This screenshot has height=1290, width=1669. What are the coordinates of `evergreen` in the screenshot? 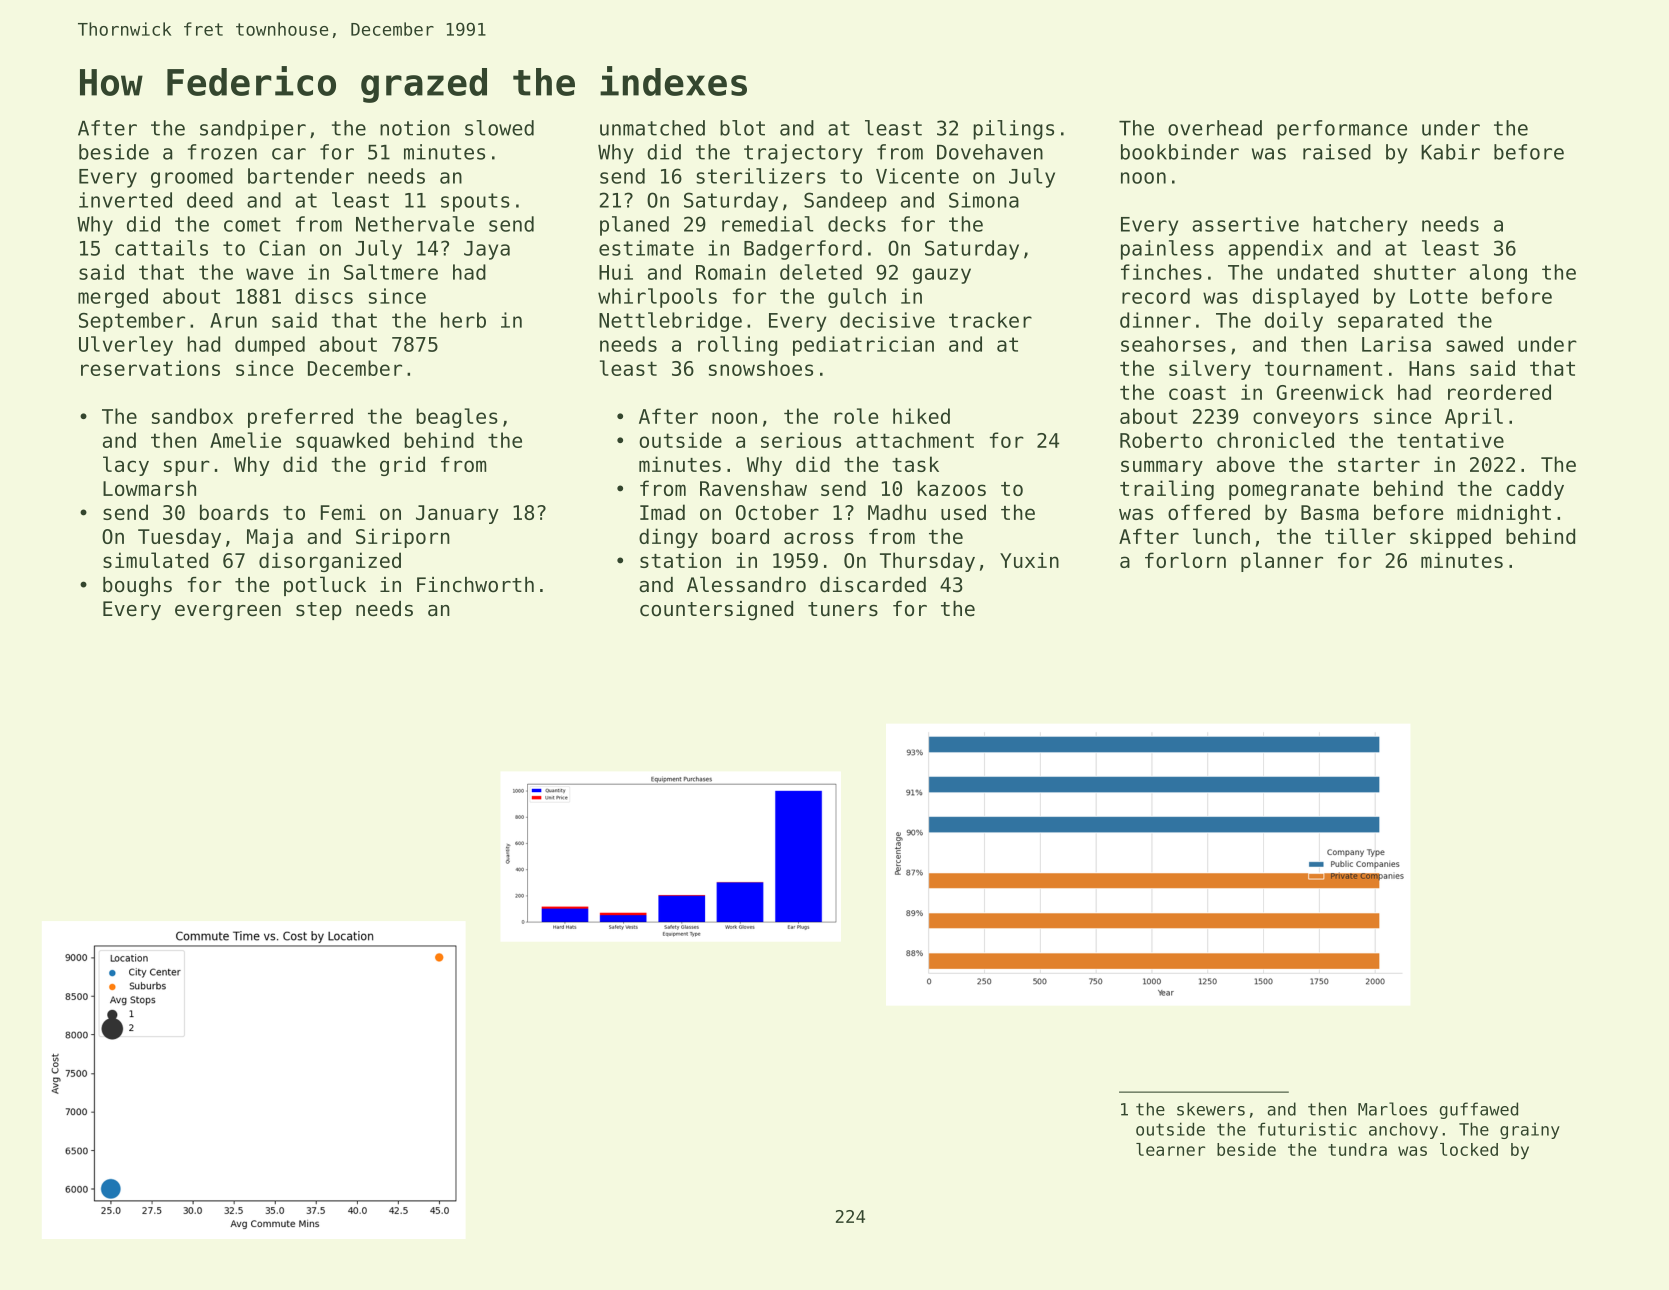 It's located at (228, 613).
